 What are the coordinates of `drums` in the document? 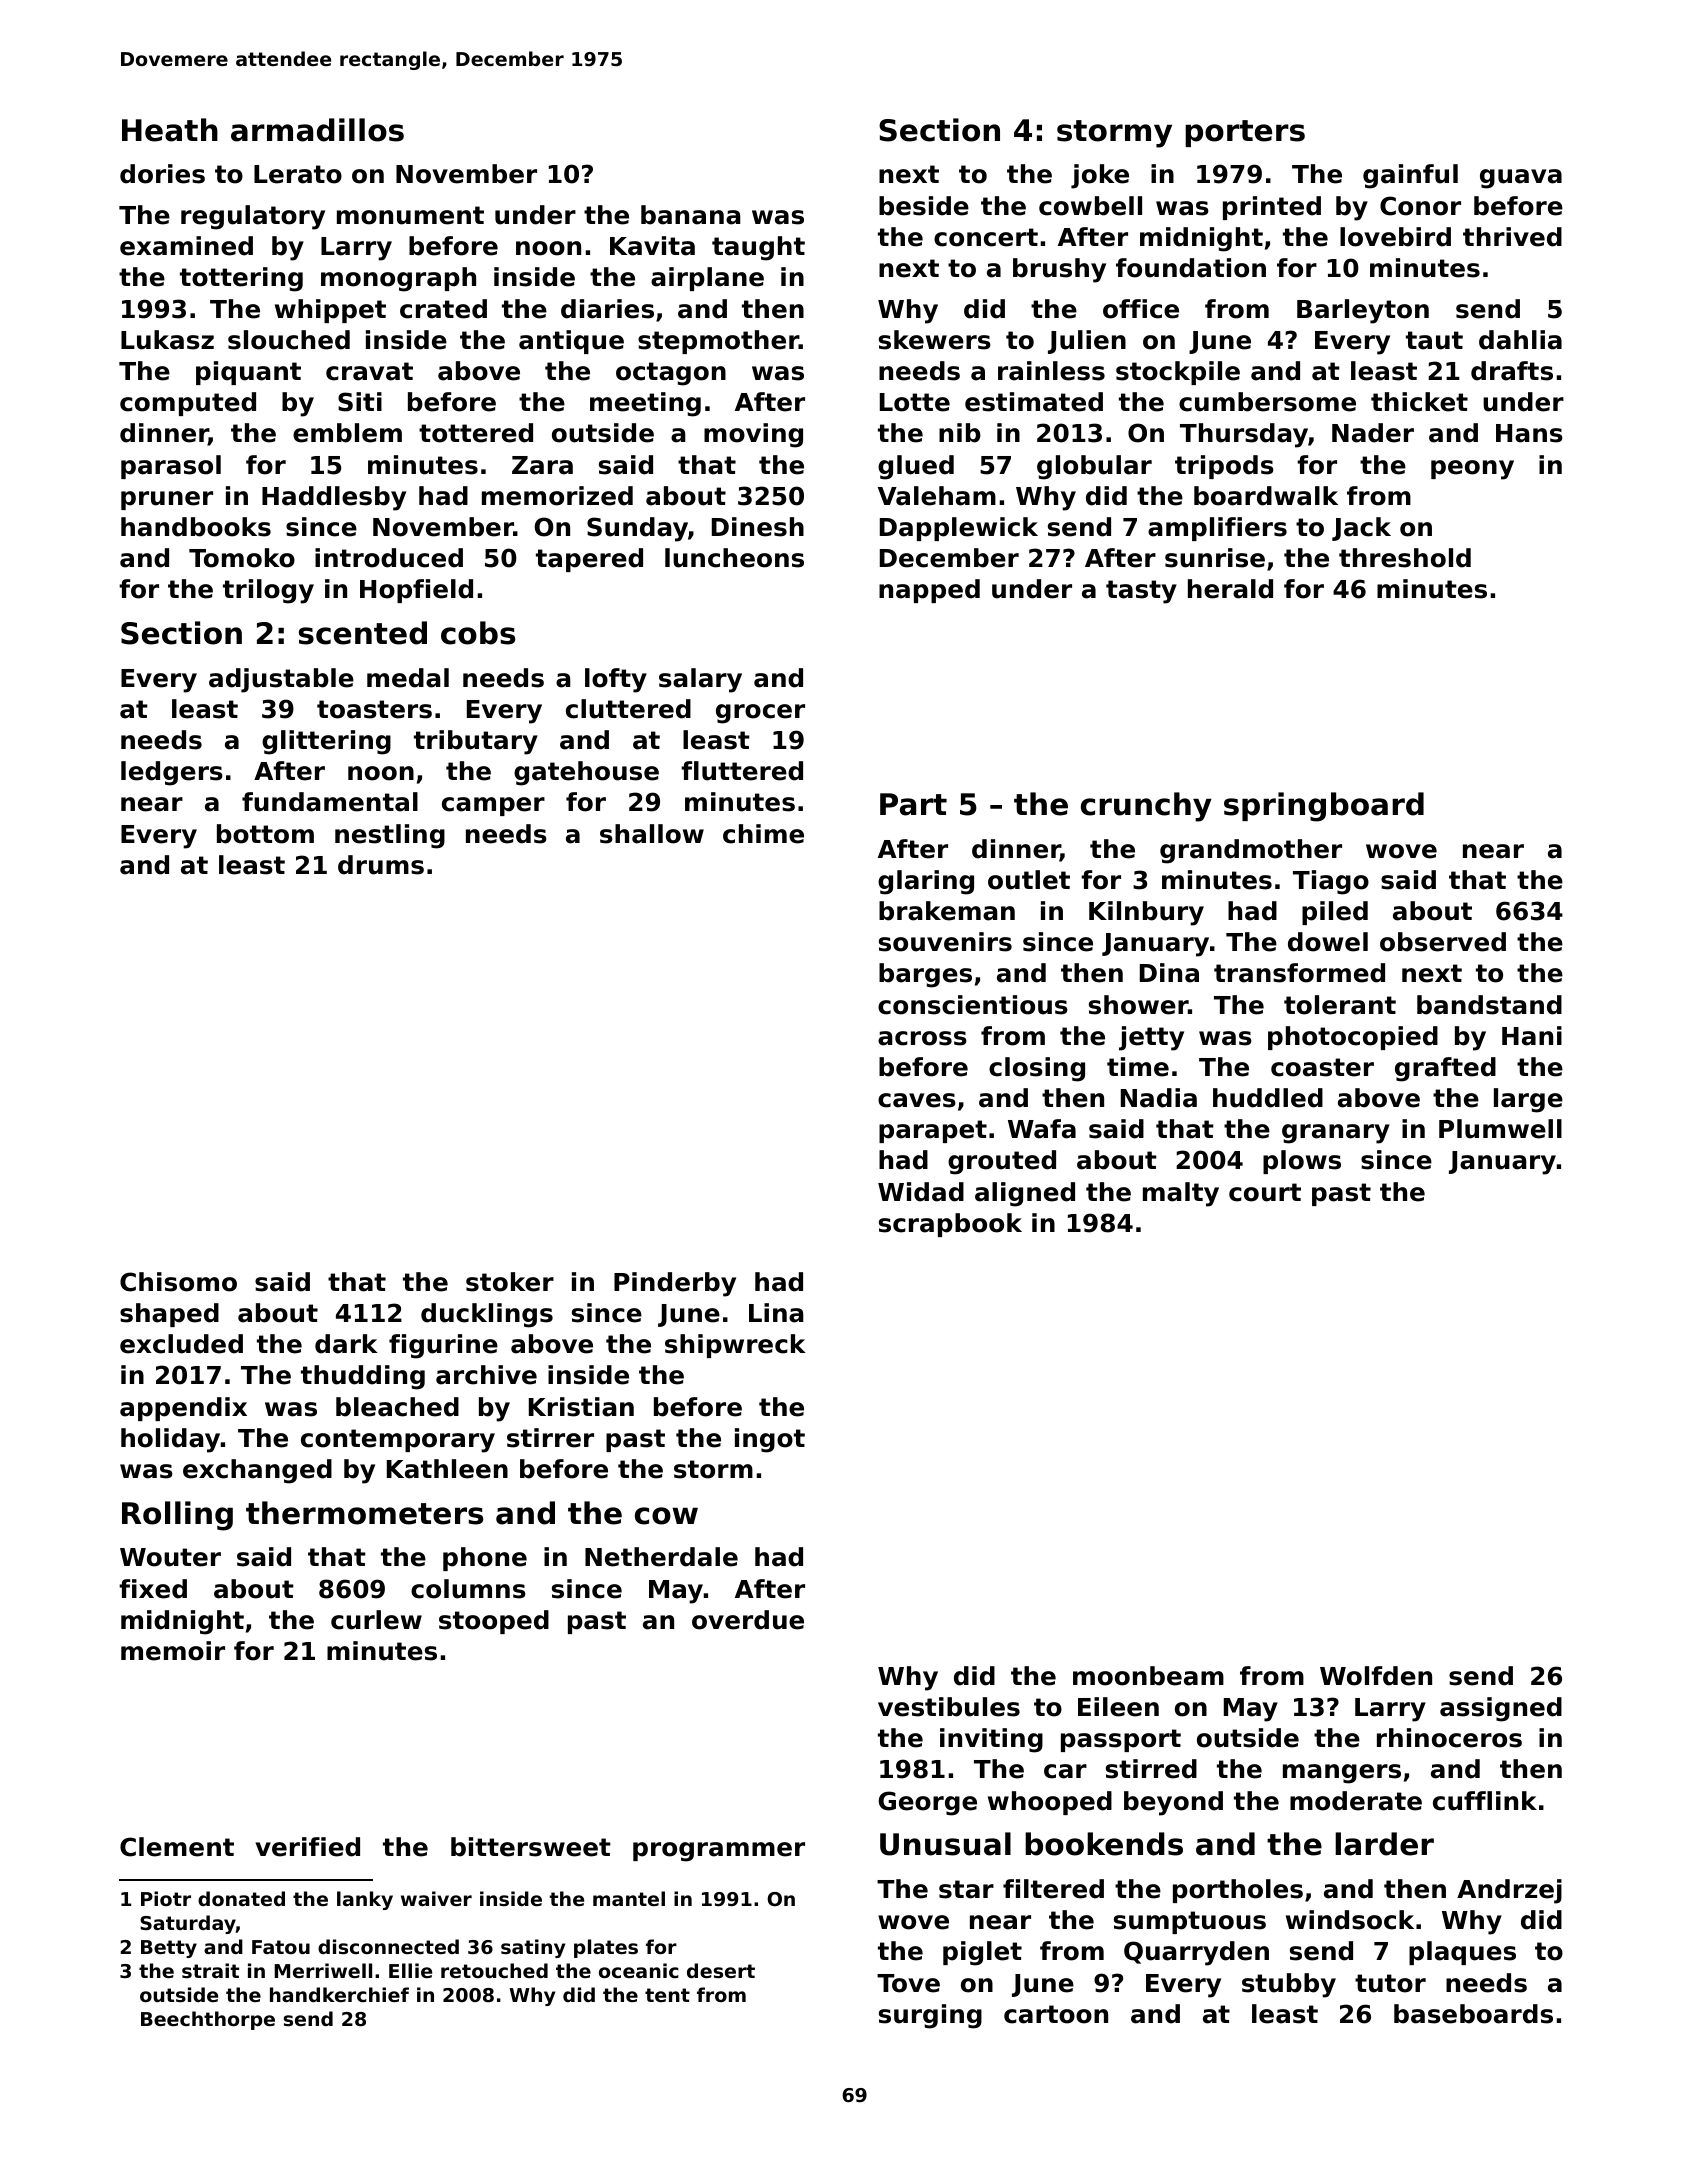 It's located at (381, 865).
